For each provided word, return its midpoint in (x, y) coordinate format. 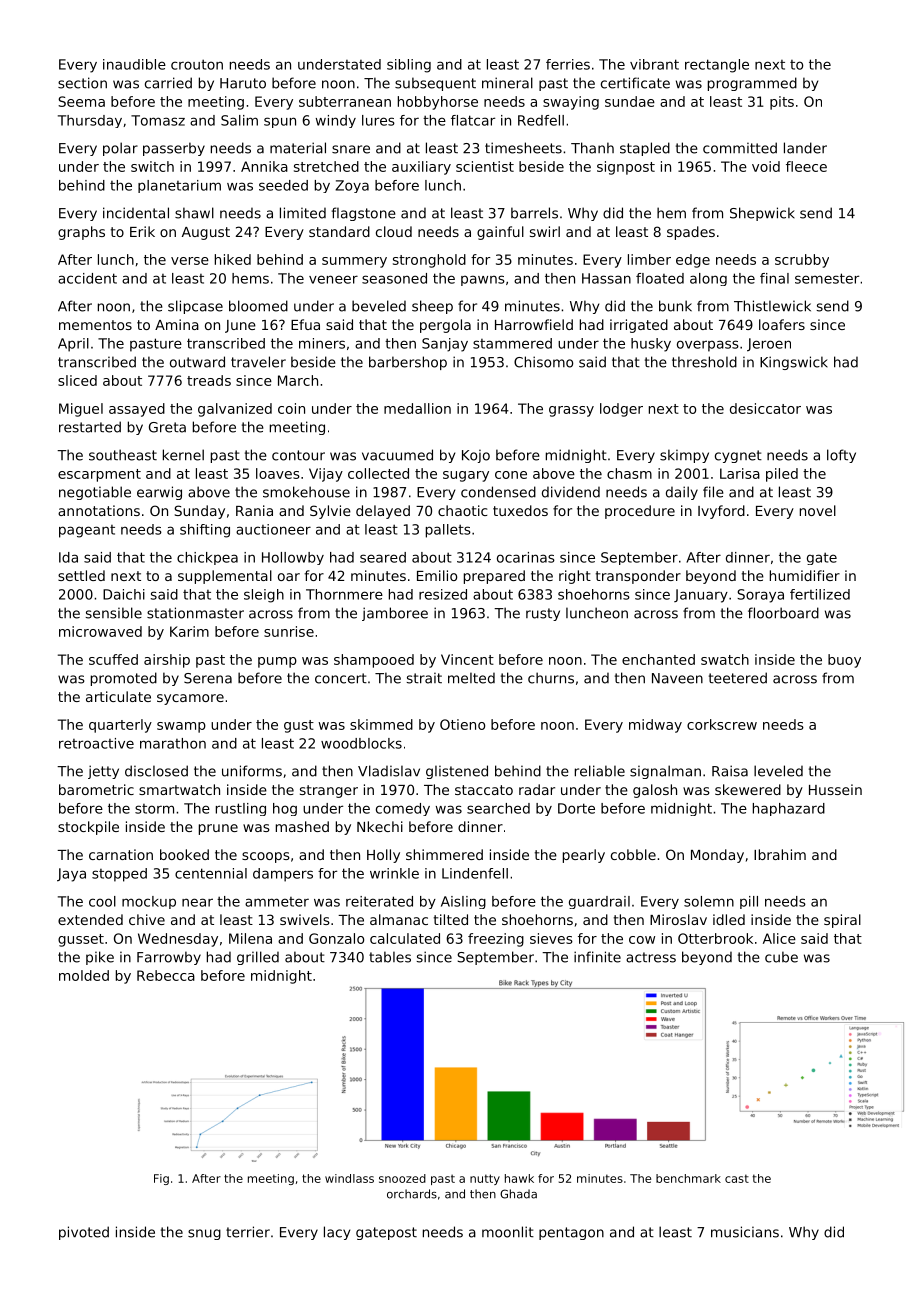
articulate (118, 696)
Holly (383, 856)
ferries (568, 64)
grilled (258, 958)
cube (781, 957)
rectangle (717, 66)
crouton (197, 64)
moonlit (508, 1232)
